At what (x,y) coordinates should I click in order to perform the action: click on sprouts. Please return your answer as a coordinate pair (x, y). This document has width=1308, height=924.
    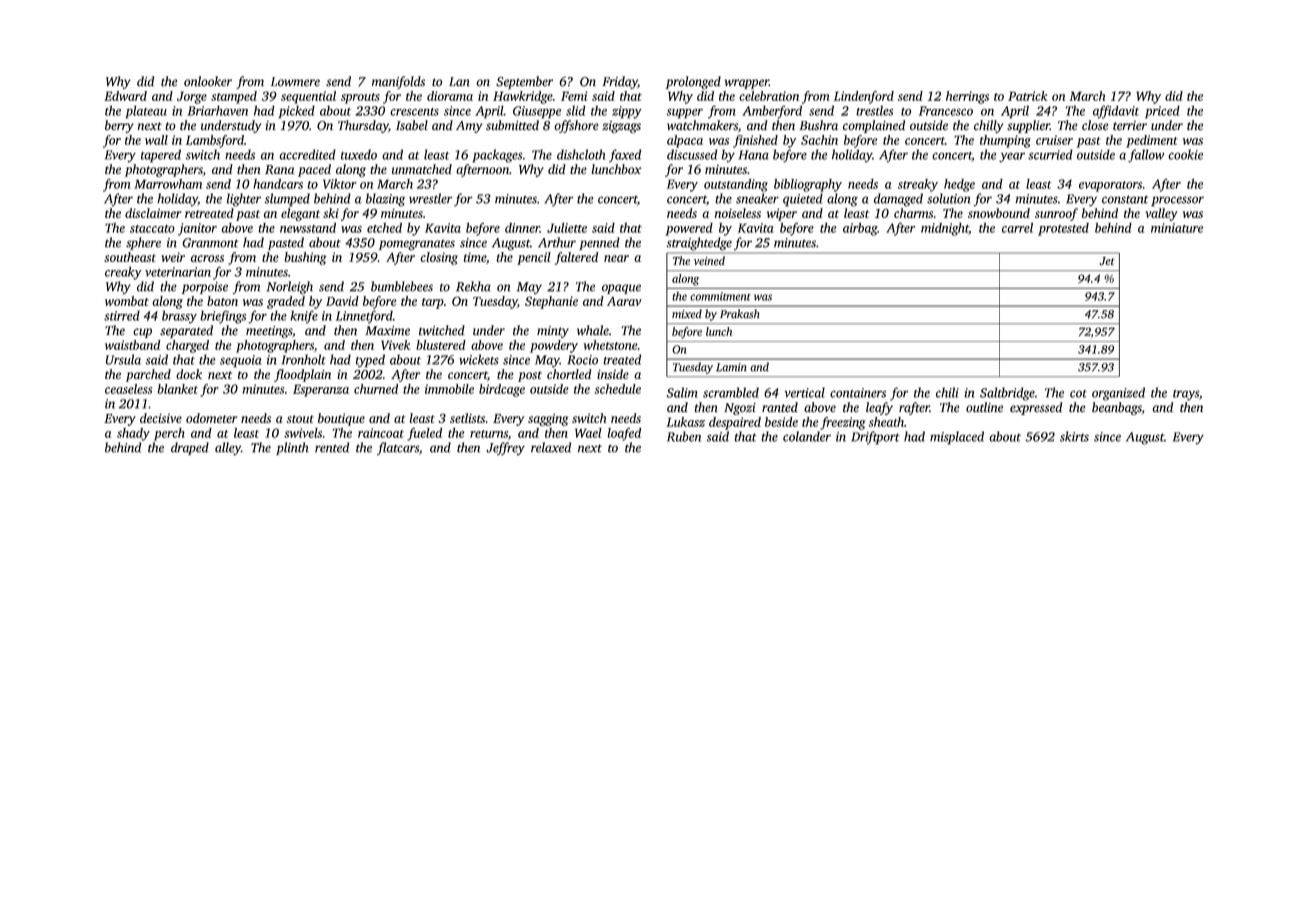
    Looking at the image, I should click on (360, 98).
